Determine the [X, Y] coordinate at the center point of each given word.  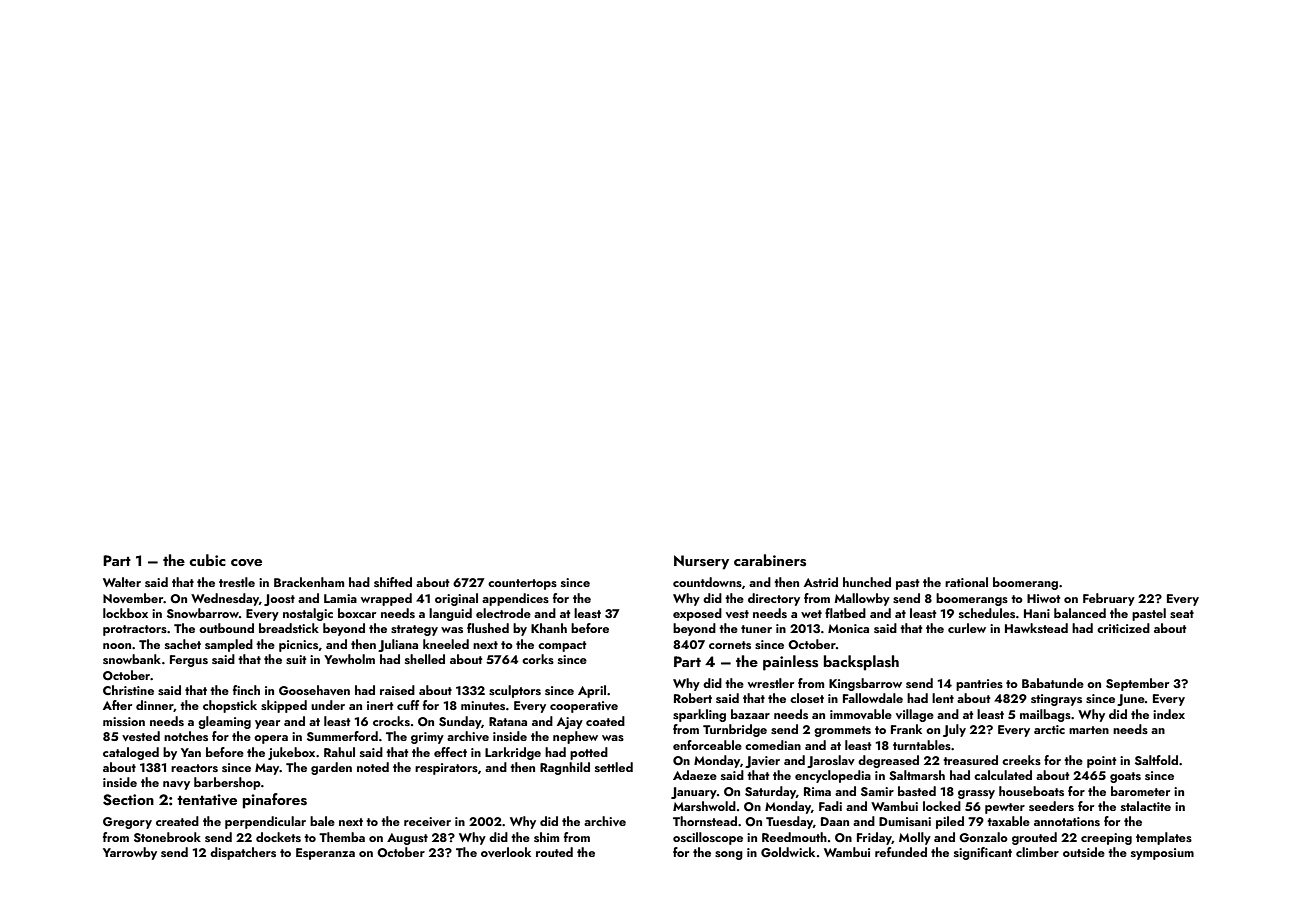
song [729, 855]
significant [983, 853]
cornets [730, 645]
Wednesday [225, 599]
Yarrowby [130, 853]
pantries [979, 685]
